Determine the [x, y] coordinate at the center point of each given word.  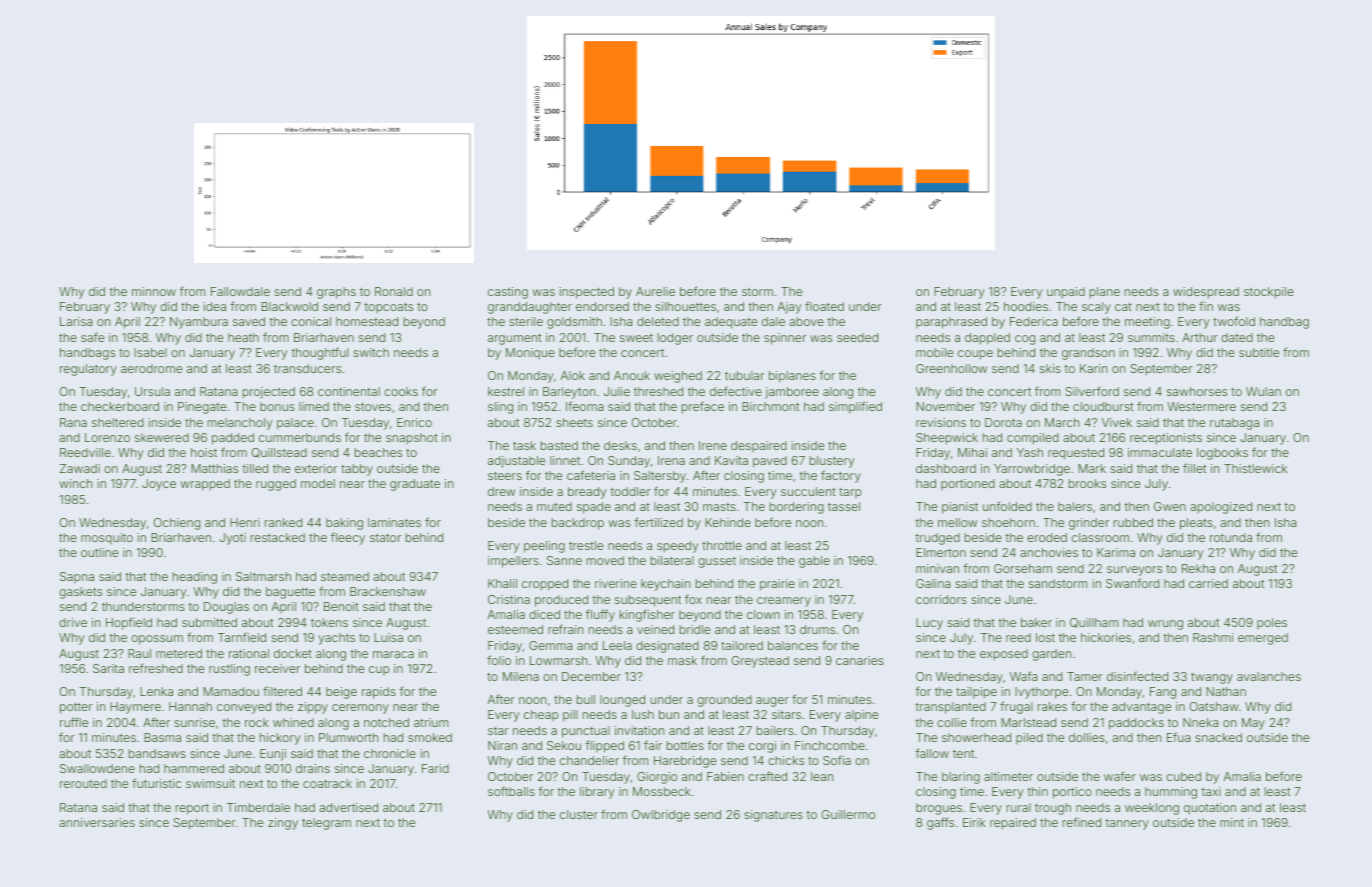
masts [719, 507]
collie [952, 722]
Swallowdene [97, 768]
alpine [861, 716]
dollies [1087, 737]
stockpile [1269, 293]
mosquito [107, 538]
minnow [154, 291]
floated [824, 306]
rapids [379, 693]
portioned [968, 484]
